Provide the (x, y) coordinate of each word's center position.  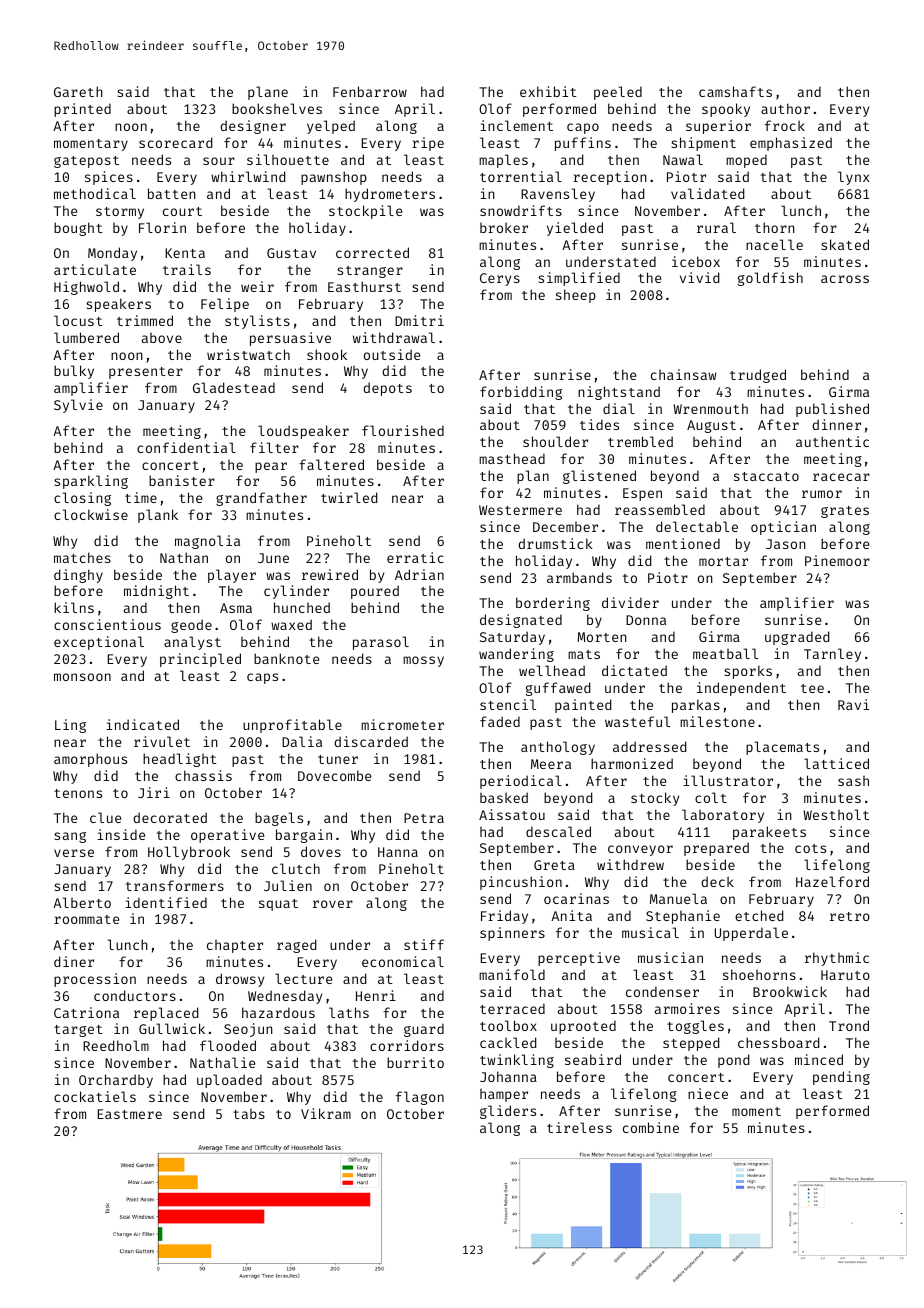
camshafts (735, 91)
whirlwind (248, 176)
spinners (512, 934)
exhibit (548, 91)
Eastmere (130, 1114)
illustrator (728, 780)
